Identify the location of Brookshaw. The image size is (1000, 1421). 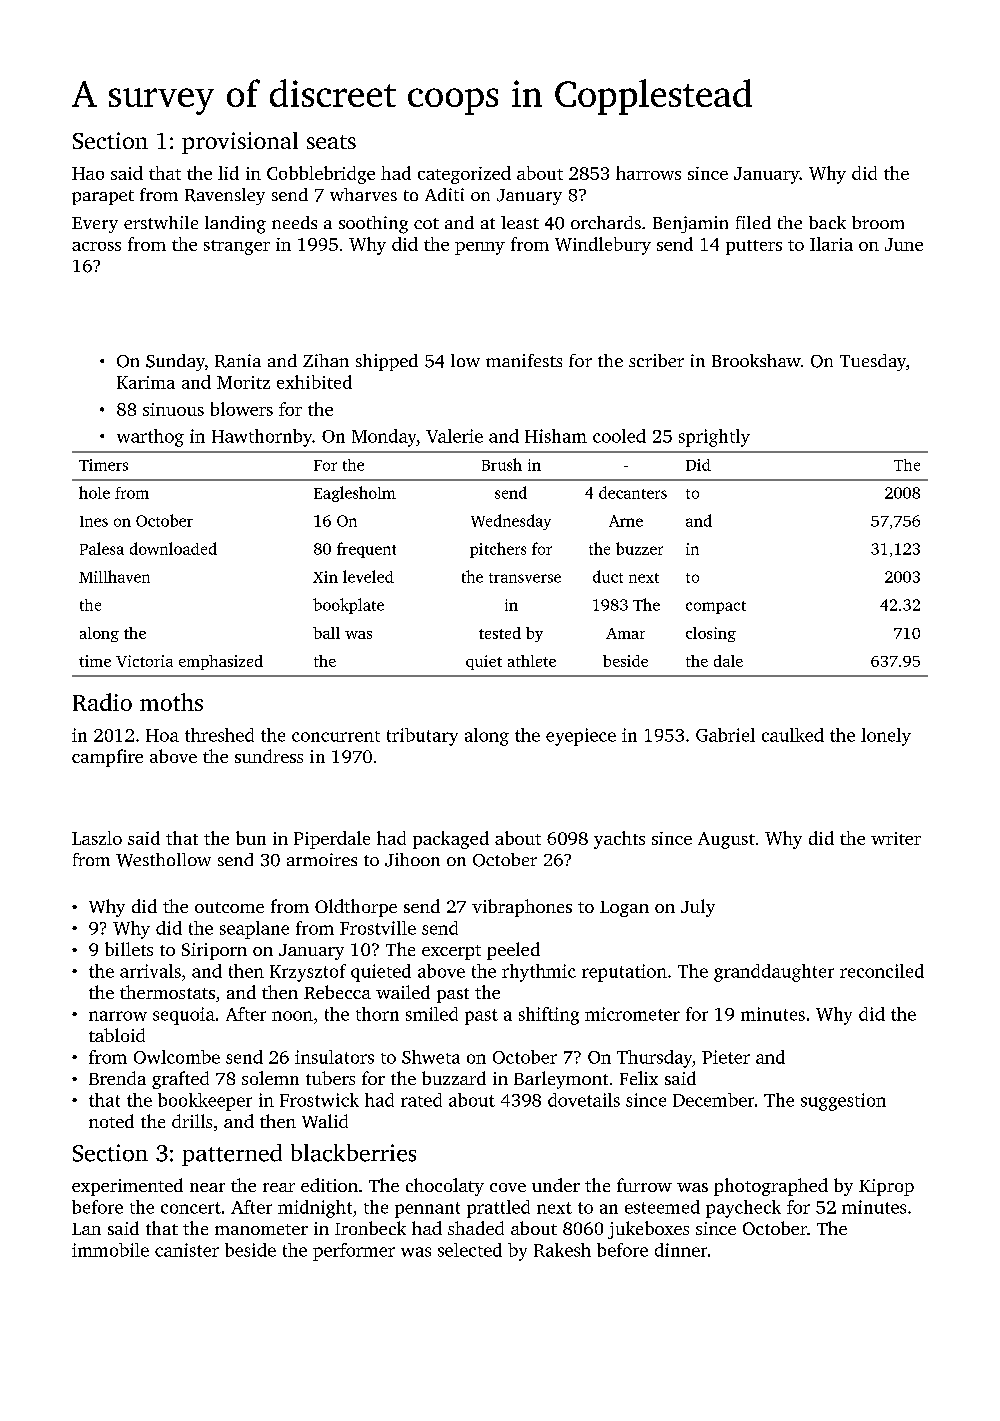
(756, 360).
